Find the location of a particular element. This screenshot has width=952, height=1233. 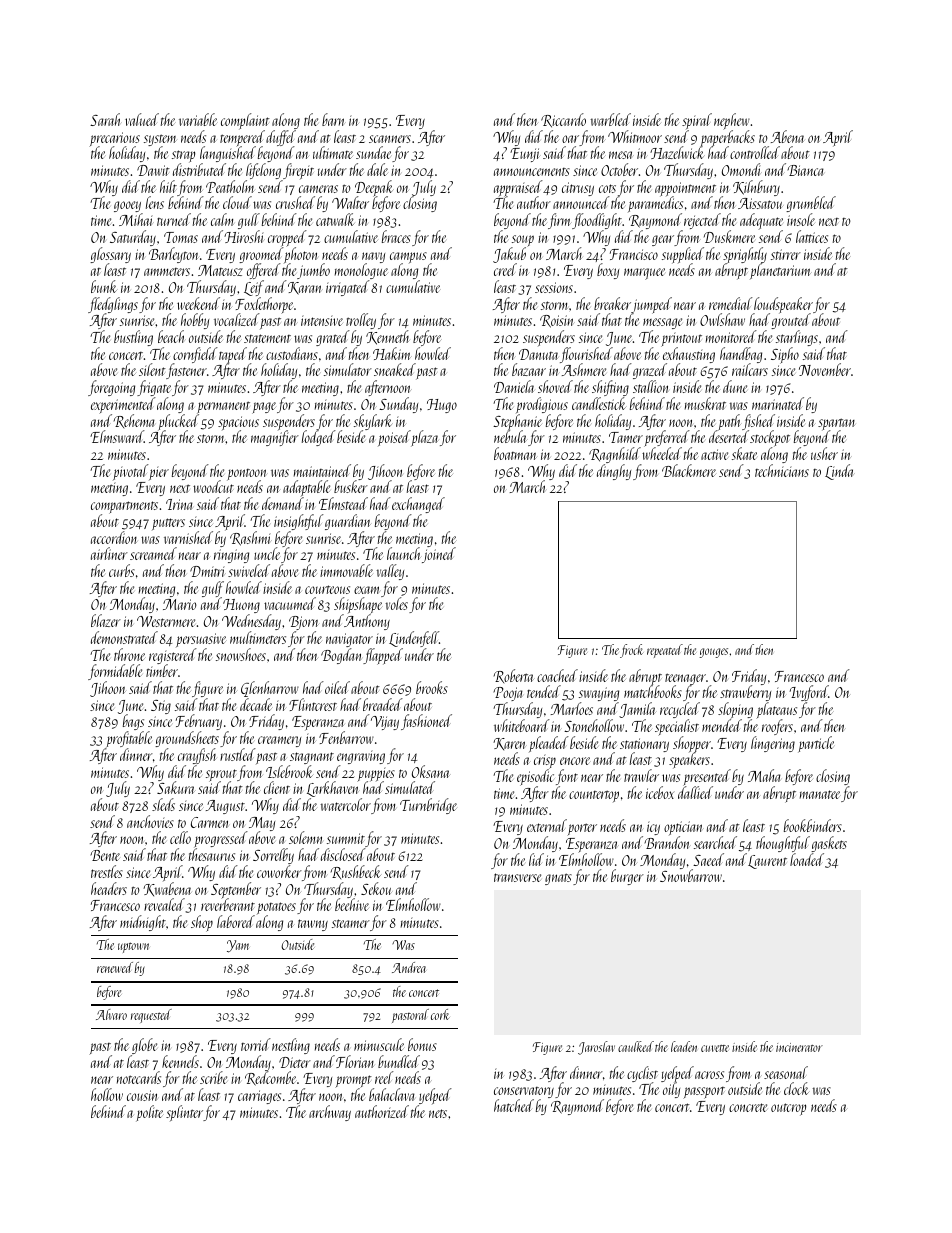

compartments is located at coordinates (124, 508).
